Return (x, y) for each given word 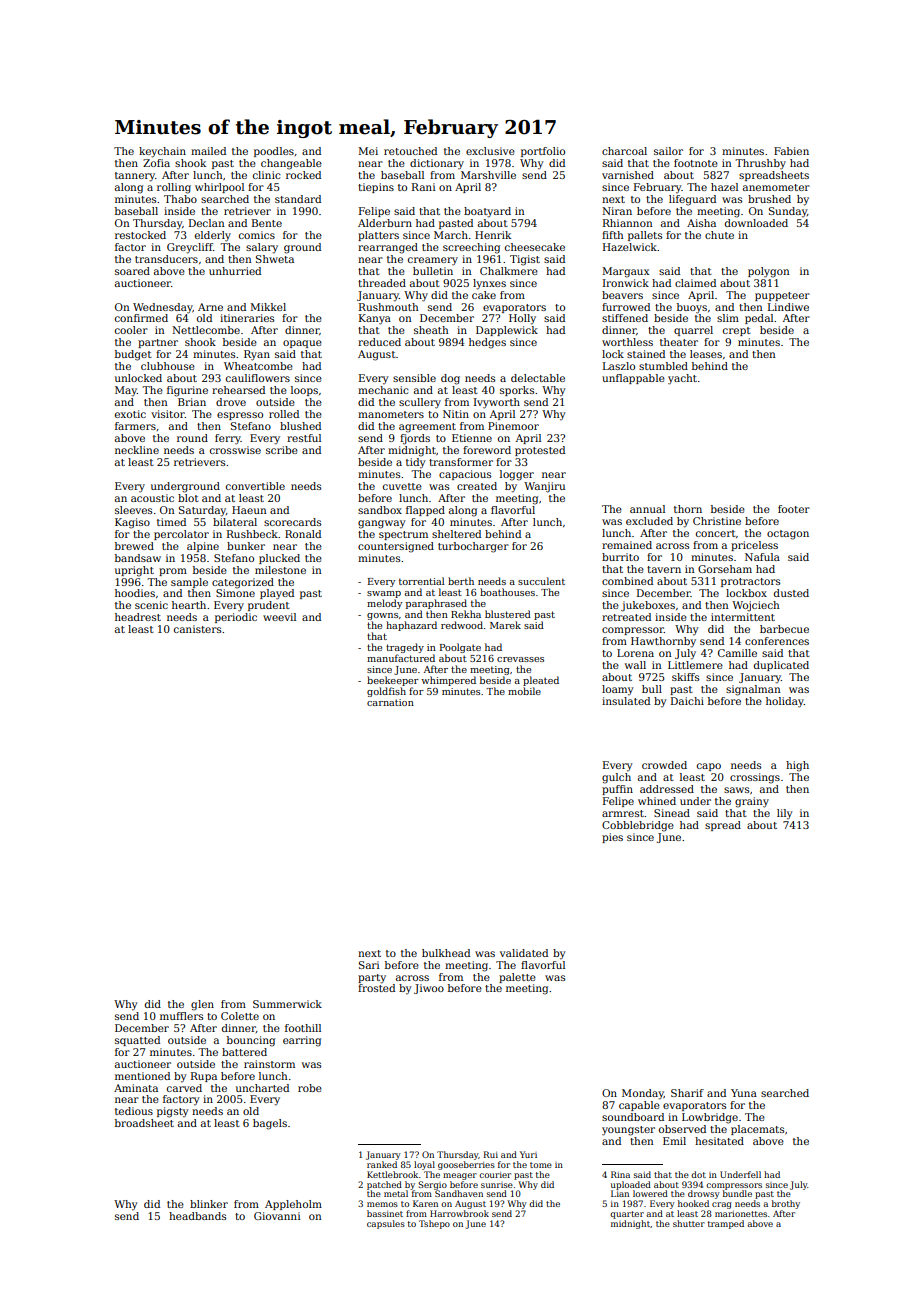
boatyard (487, 212)
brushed (769, 199)
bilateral (235, 522)
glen (202, 1005)
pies (612, 838)
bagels (270, 1124)
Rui (490, 1154)
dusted (791, 593)
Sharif (687, 1093)
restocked (140, 235)
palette (517, 978)
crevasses (520, 659)
